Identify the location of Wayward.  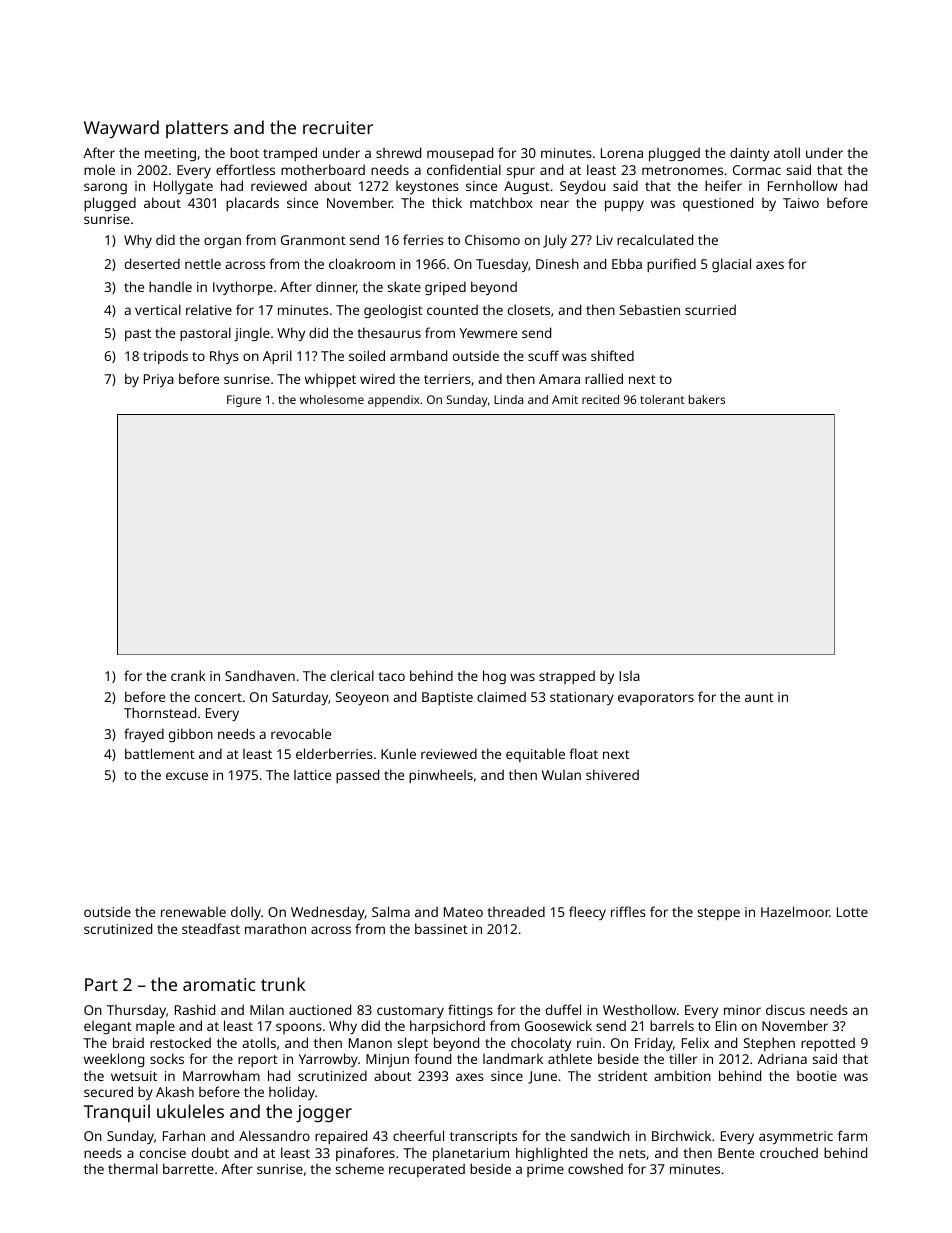
(121, 129).
